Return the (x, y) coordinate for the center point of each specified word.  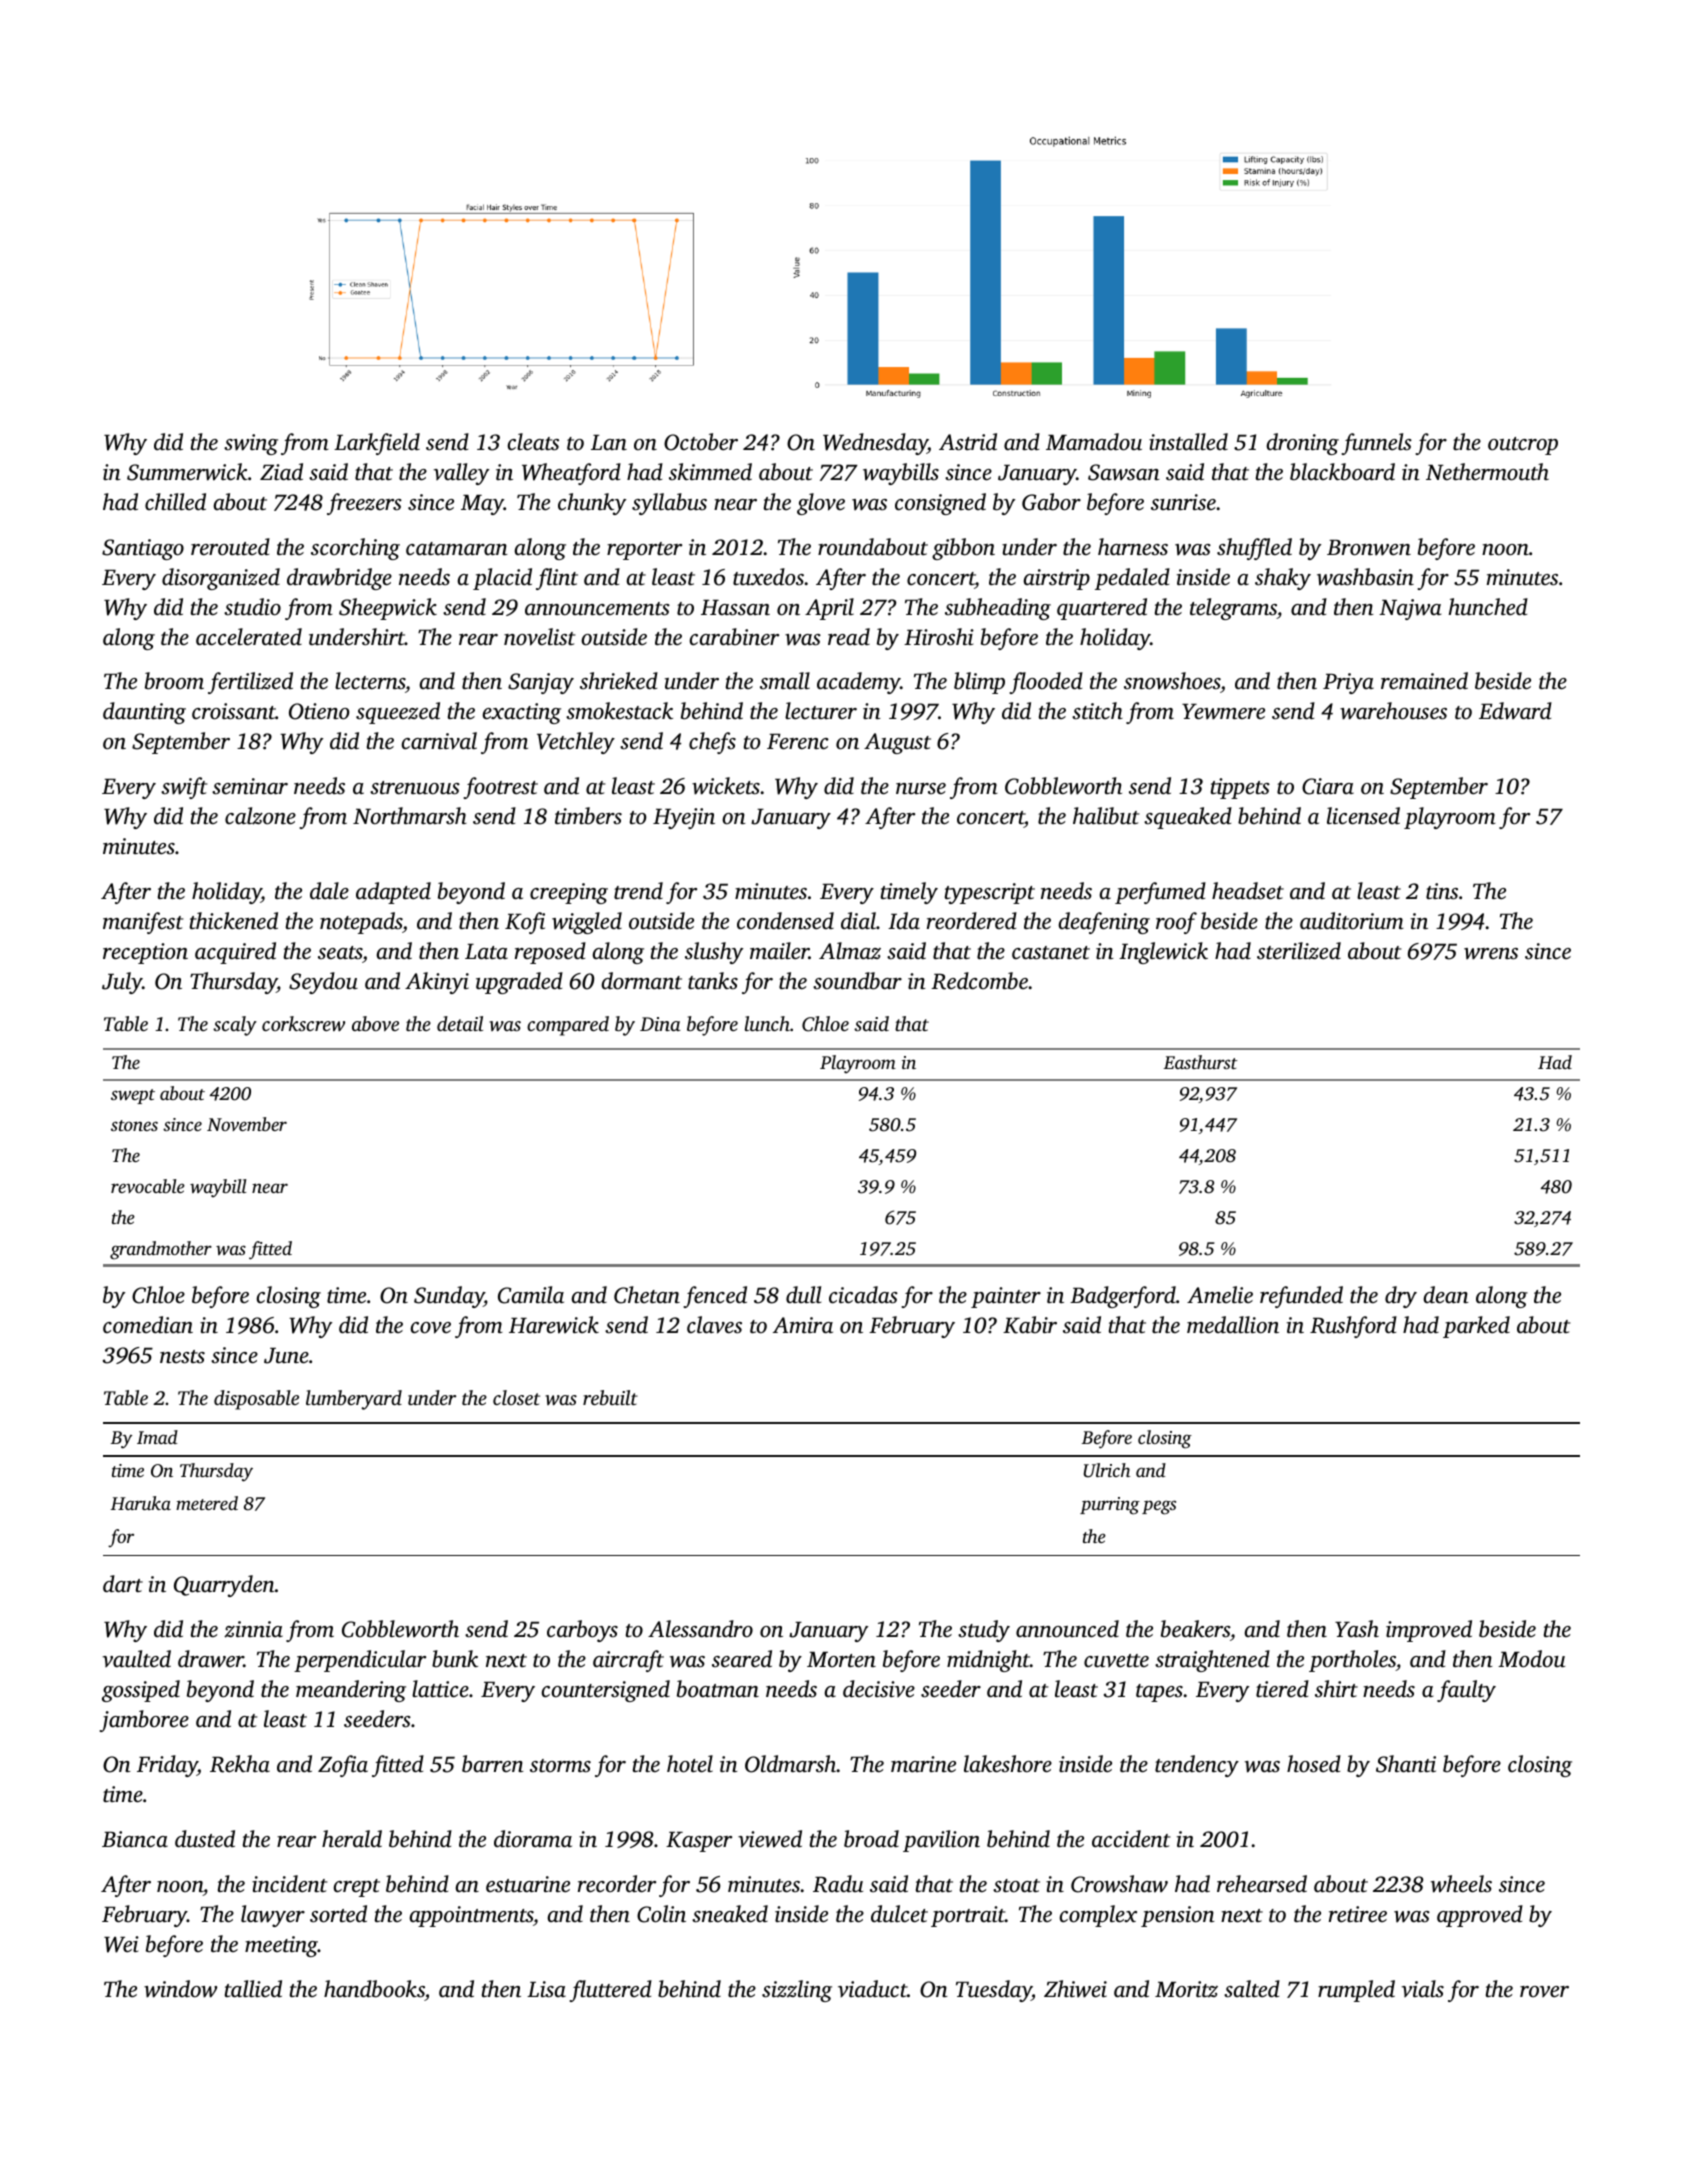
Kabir (1030, 1325)
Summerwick (187, 472)
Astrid (968, 442)
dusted (205, 1839)
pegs (1159, 1507)
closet (516, 1397)
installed (1188, 442)
